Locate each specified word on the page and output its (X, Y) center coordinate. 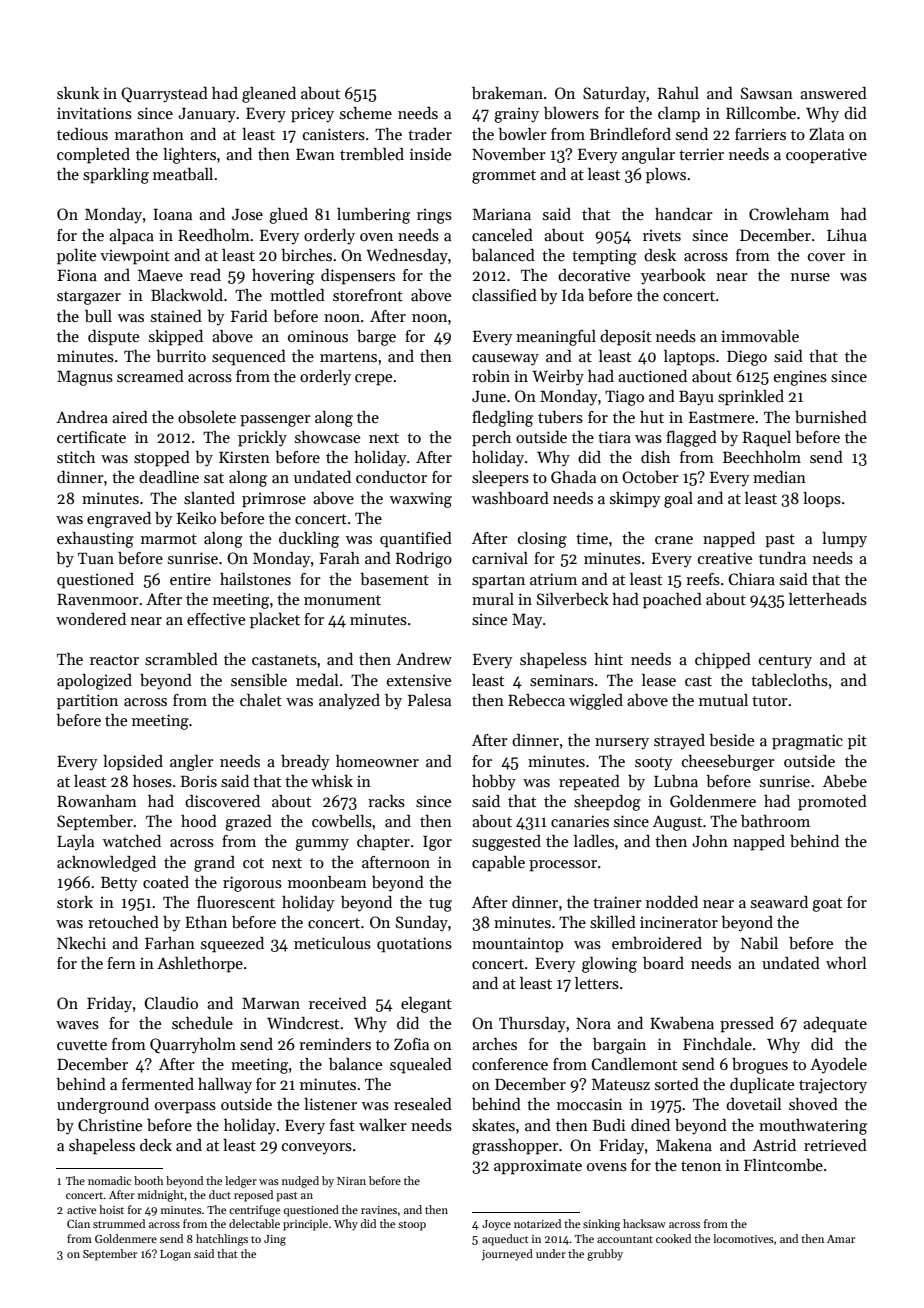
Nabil (759, 943)
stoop (412, 1226)
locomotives (743, 1238)
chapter (383, 843)
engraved (119, 520)
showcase (327, 437)
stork (75, 902)
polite (76, 257)
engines (800, 378)
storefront (368, 295)
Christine (110, 1125)
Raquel (767, 439)
